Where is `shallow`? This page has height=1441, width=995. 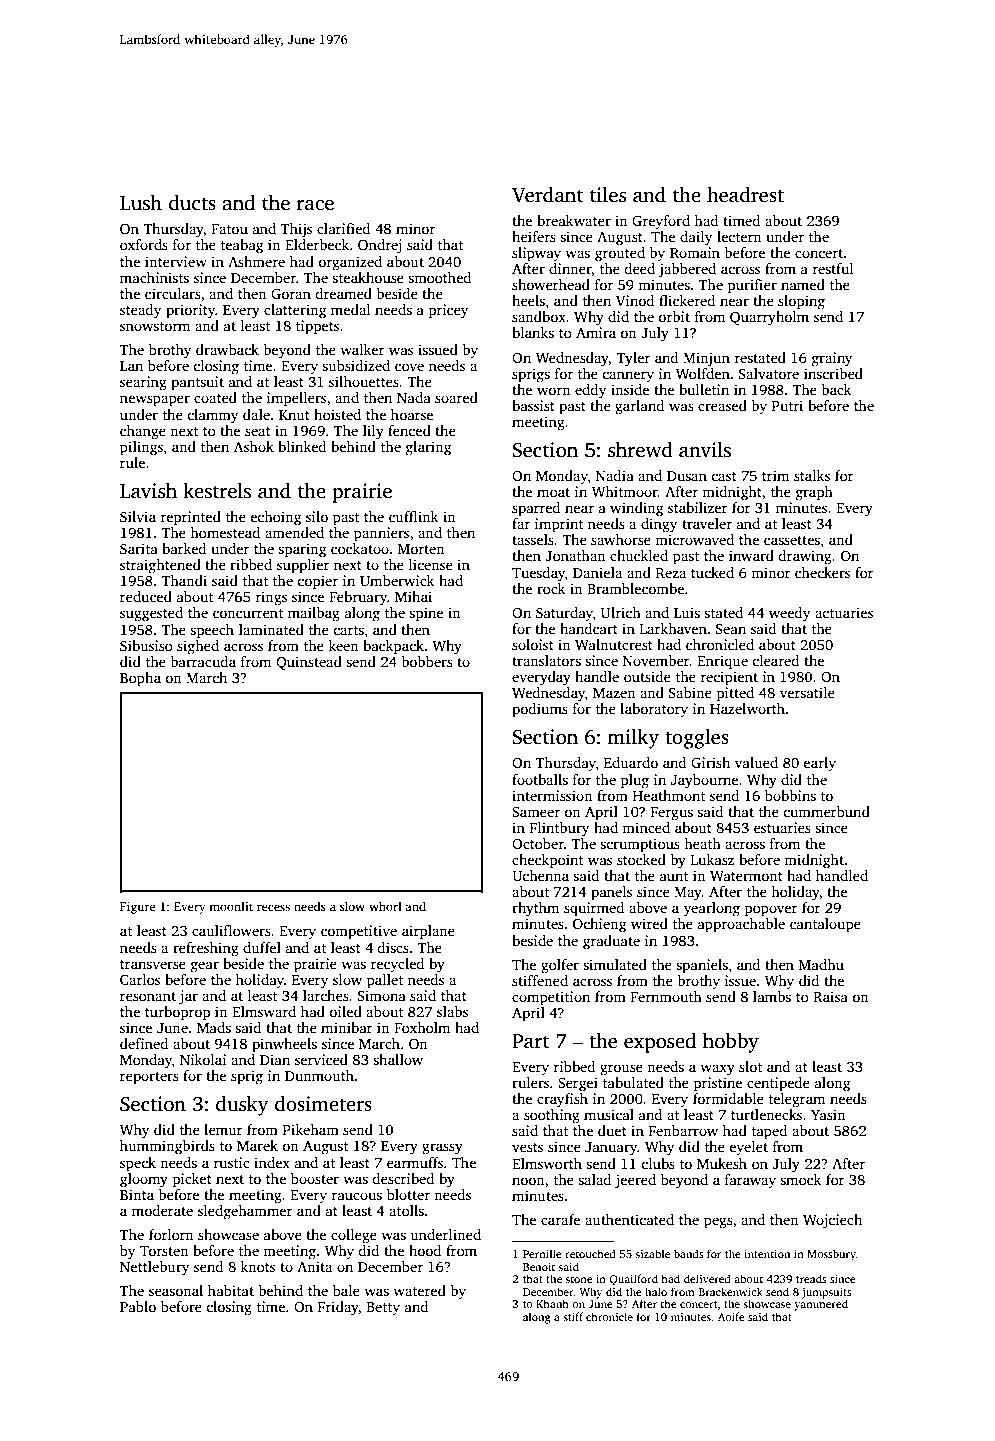 shallow is located at coordinates (398, 1059).
